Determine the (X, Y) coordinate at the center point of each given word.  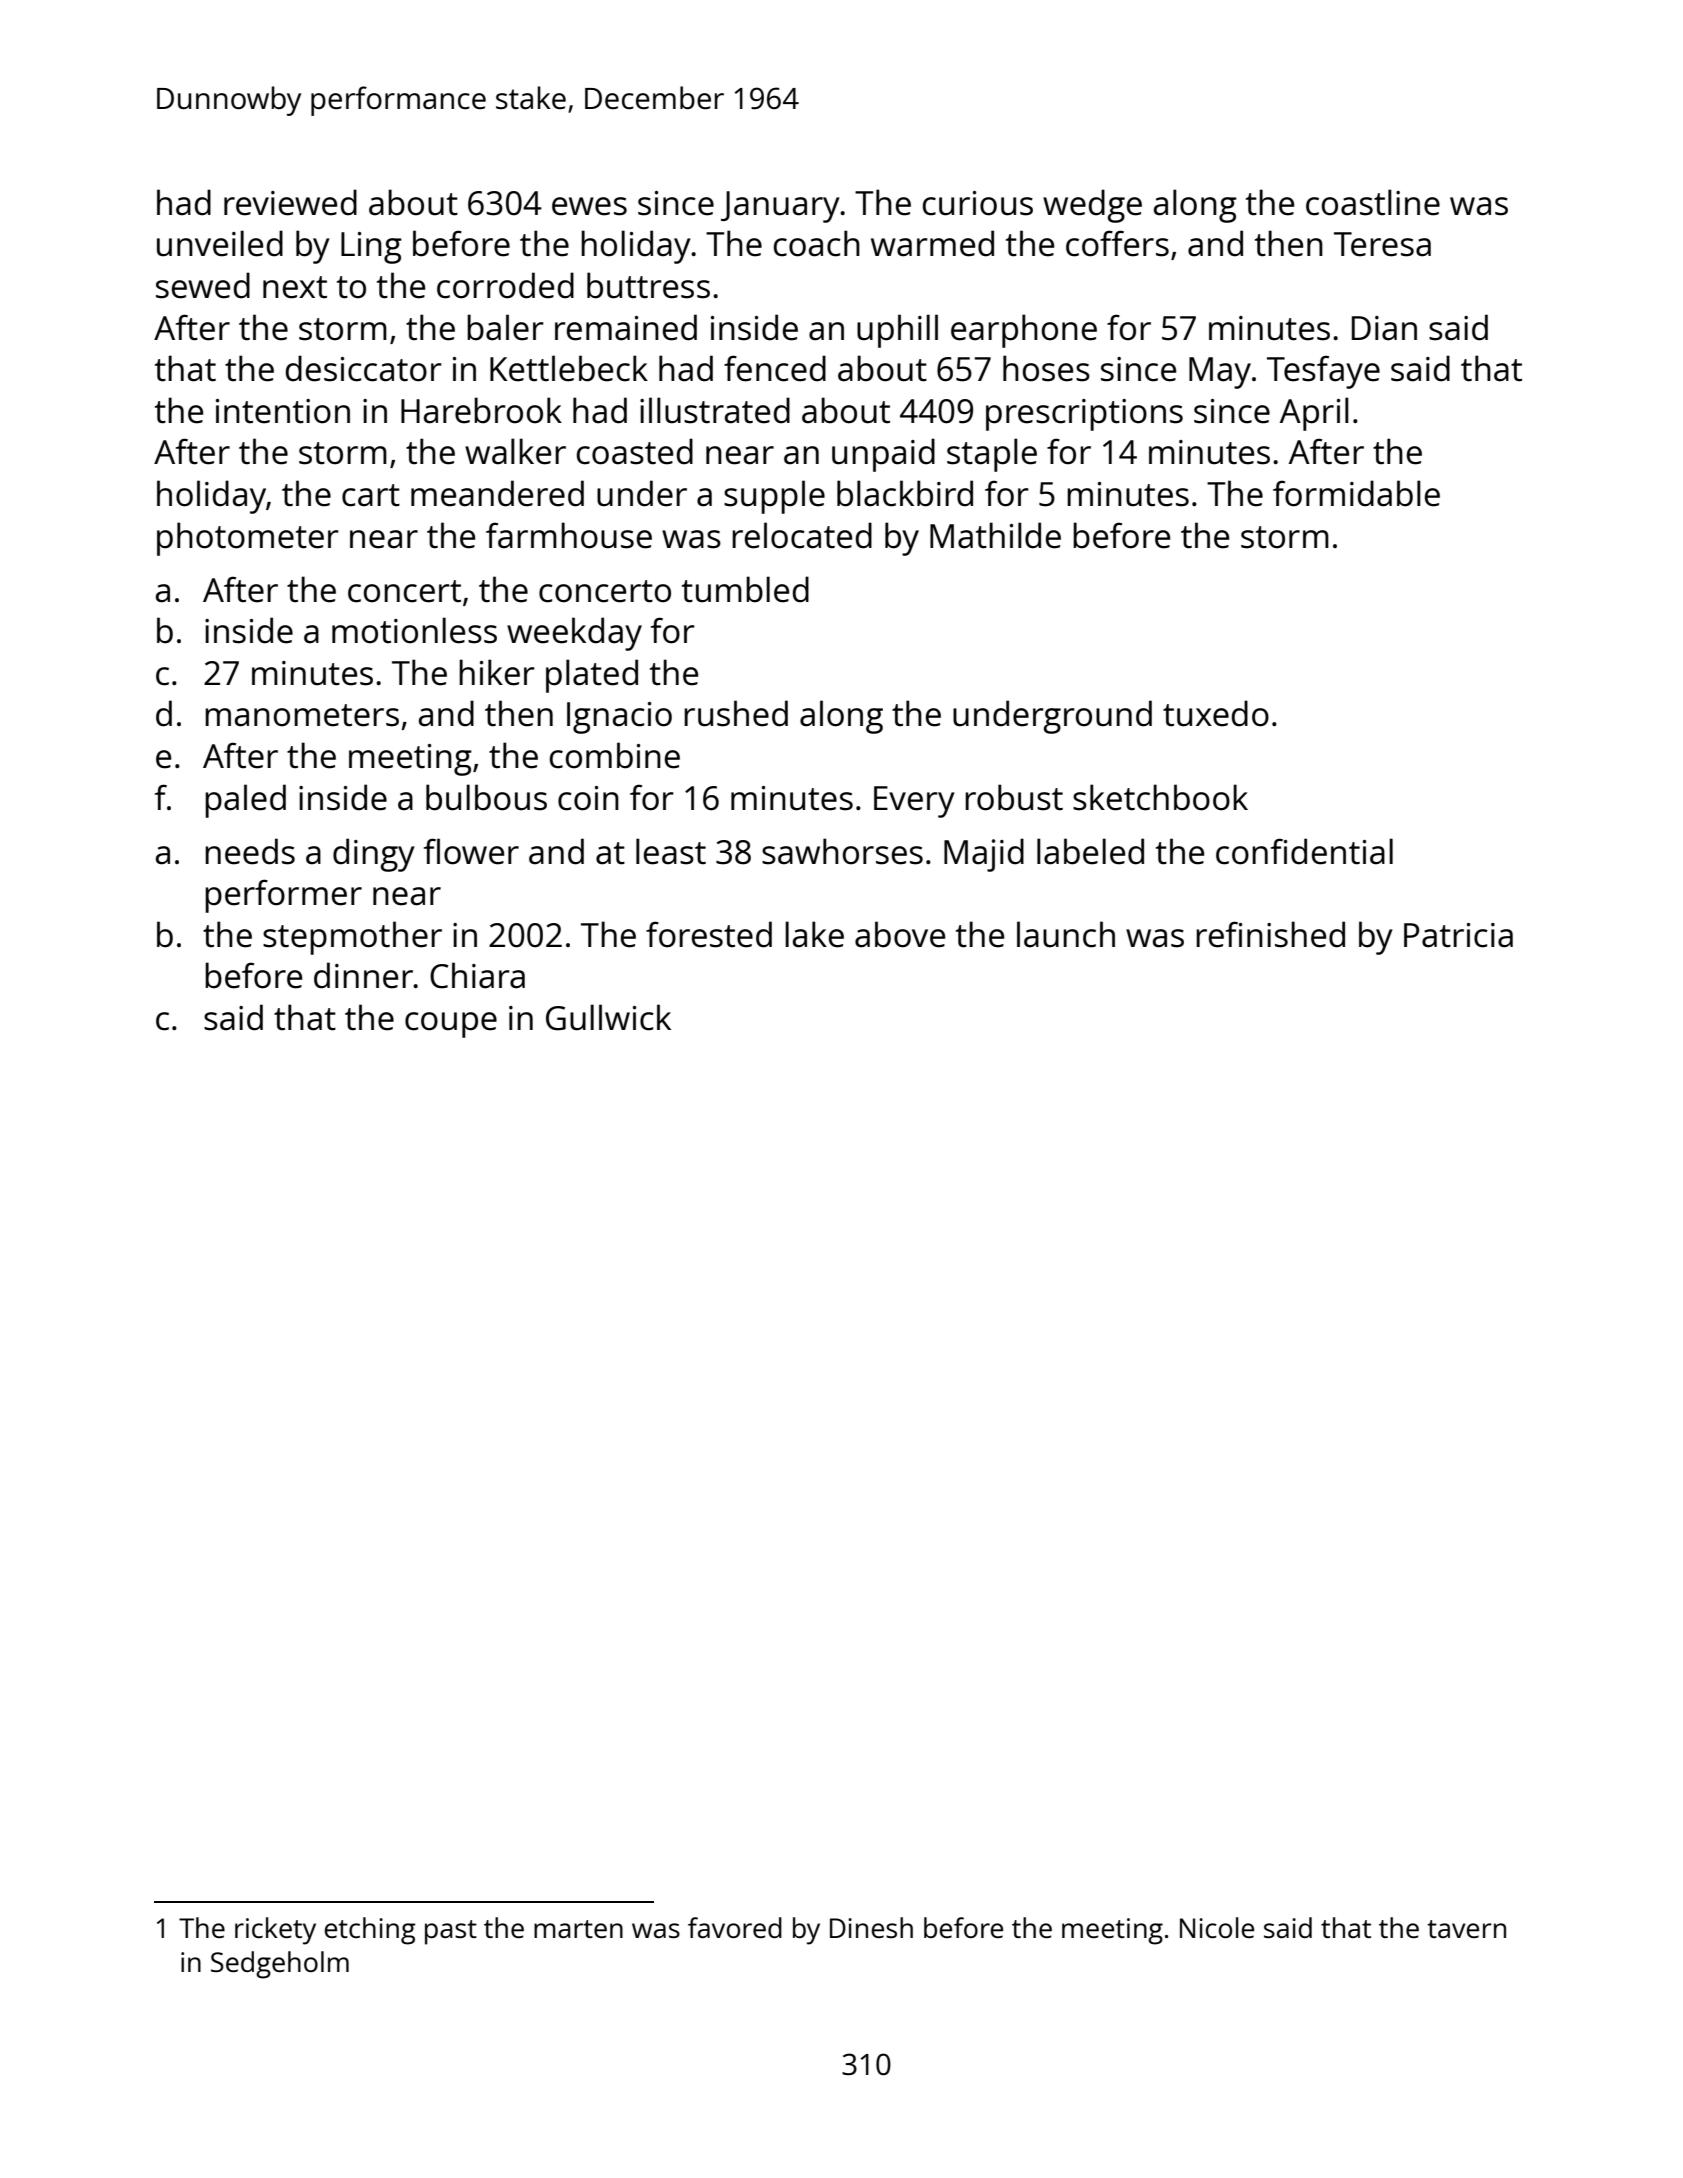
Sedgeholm (280, 1965)
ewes (589, 206)
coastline (1373, 202)
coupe (451, 1025)
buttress (648, 285)
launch (1066, 934)
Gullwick (608, 1017)
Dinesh (871, 1927)
